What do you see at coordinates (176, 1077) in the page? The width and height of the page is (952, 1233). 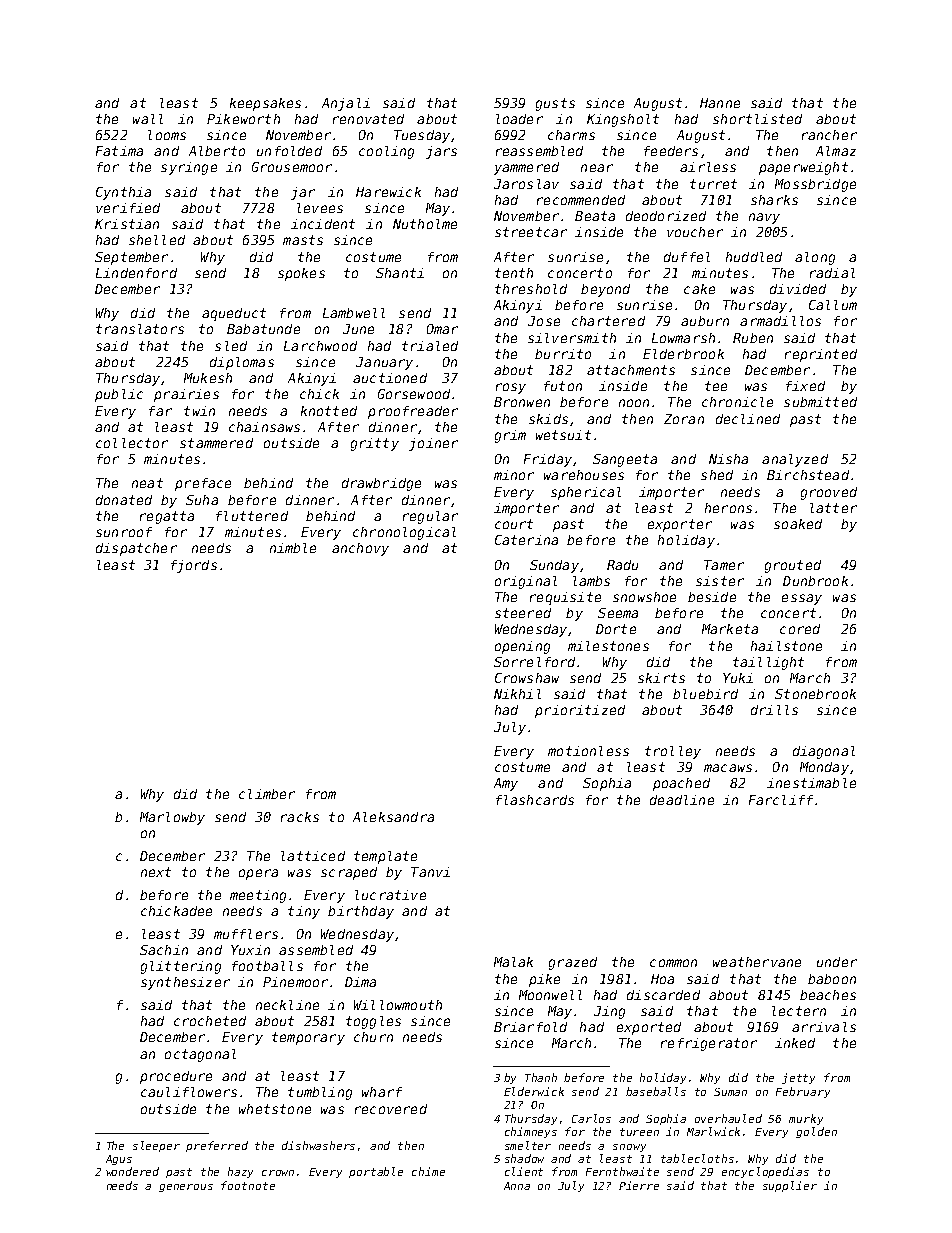 I see `procedure` at bounding box center [176, 1077].
